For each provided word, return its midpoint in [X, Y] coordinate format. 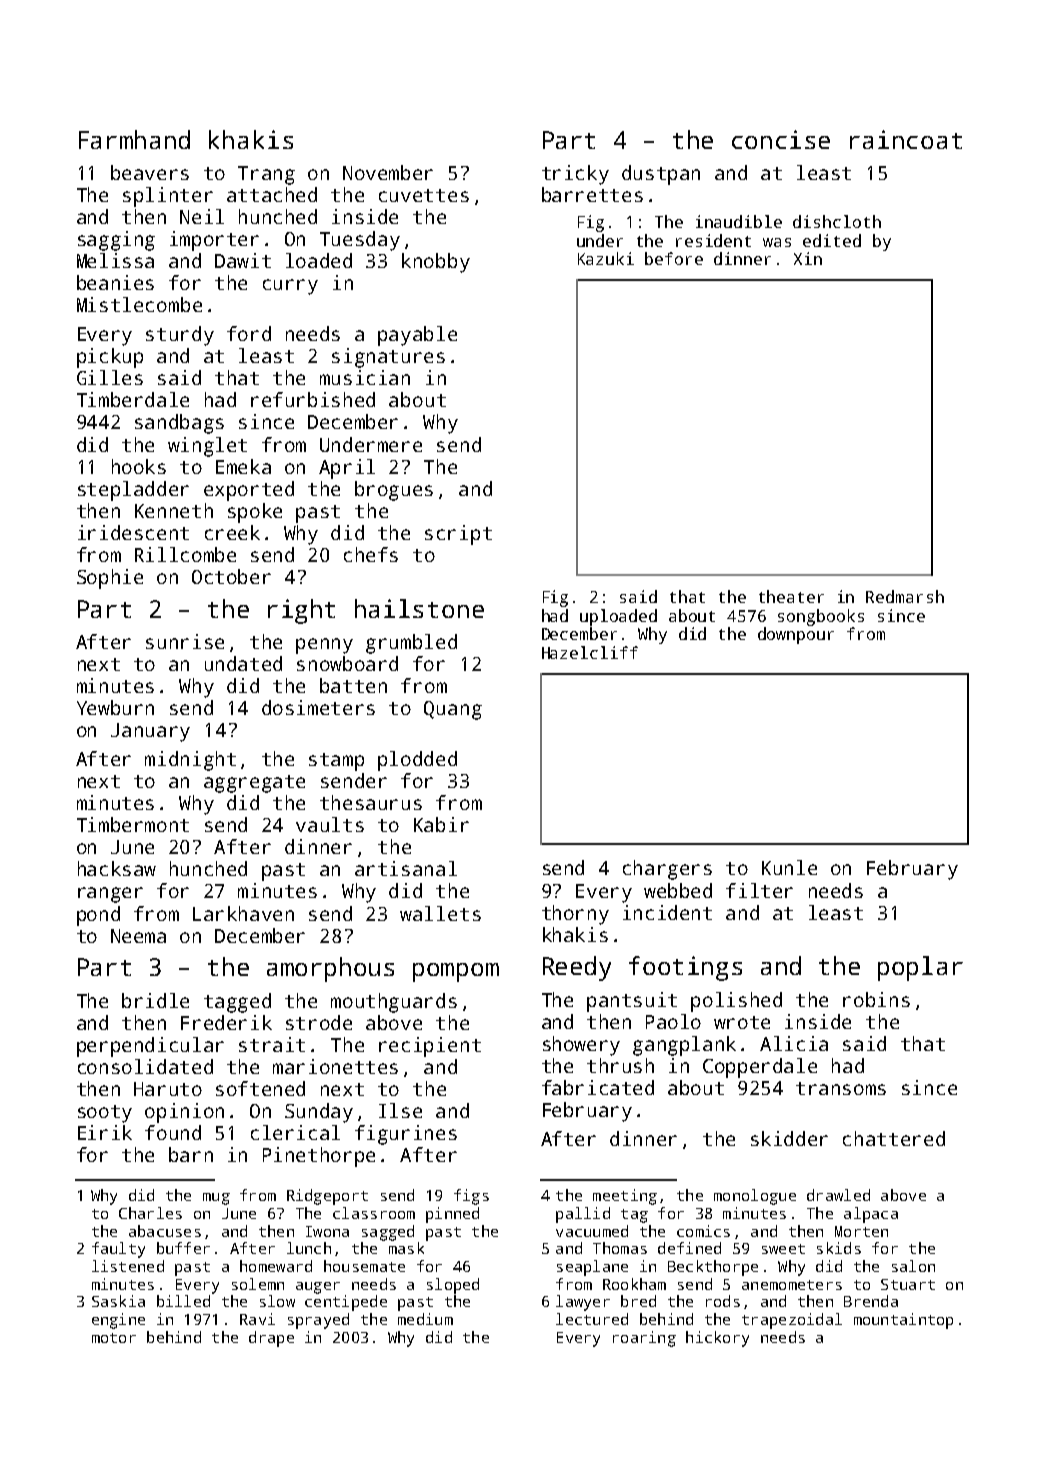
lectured [592, 1319]
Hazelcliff [590, 652]
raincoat [906, 139]
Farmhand [134, 139]
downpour [796, 635]
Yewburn [115, 707]
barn [191, 1154]
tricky [575, 175]
